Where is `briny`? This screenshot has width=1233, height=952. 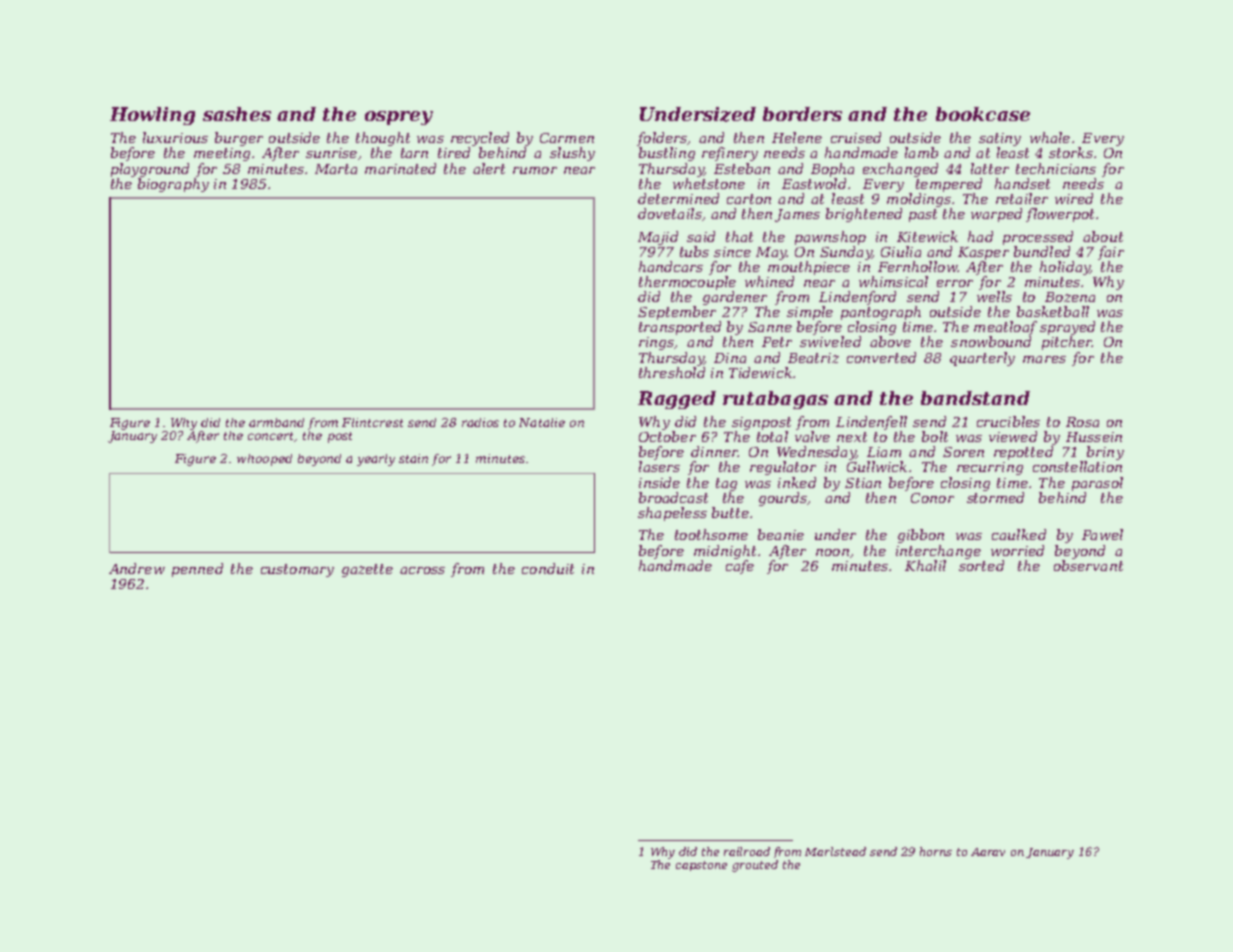
briny is located at coordinates (1105, 453).
